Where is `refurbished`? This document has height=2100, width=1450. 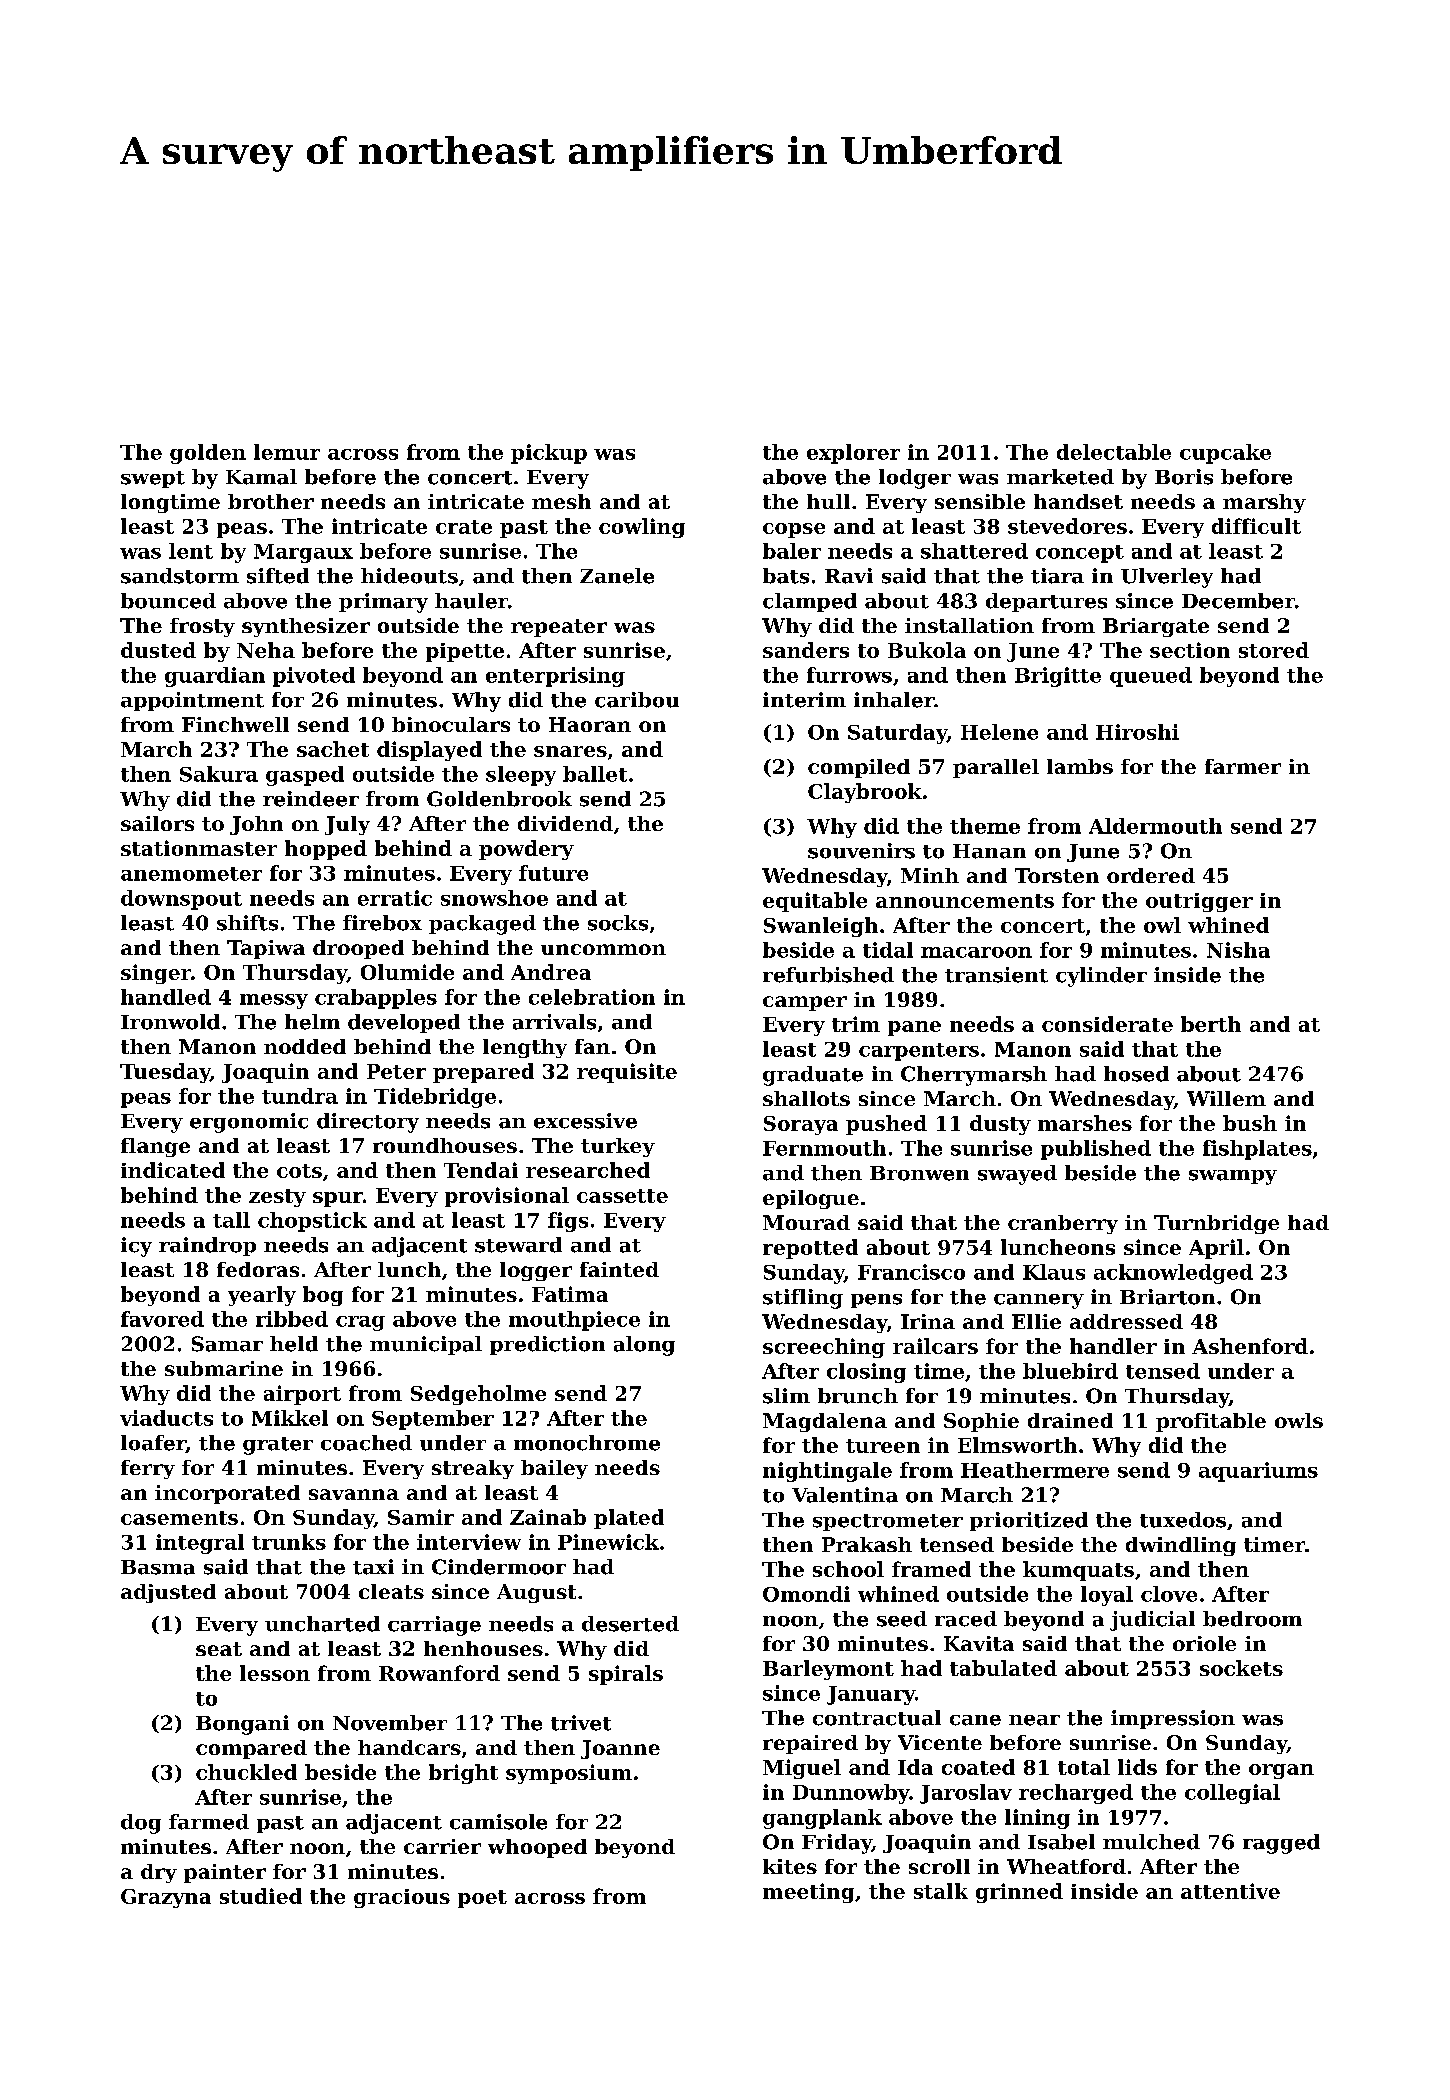 refurbished is located at coordinates (828, 975).
